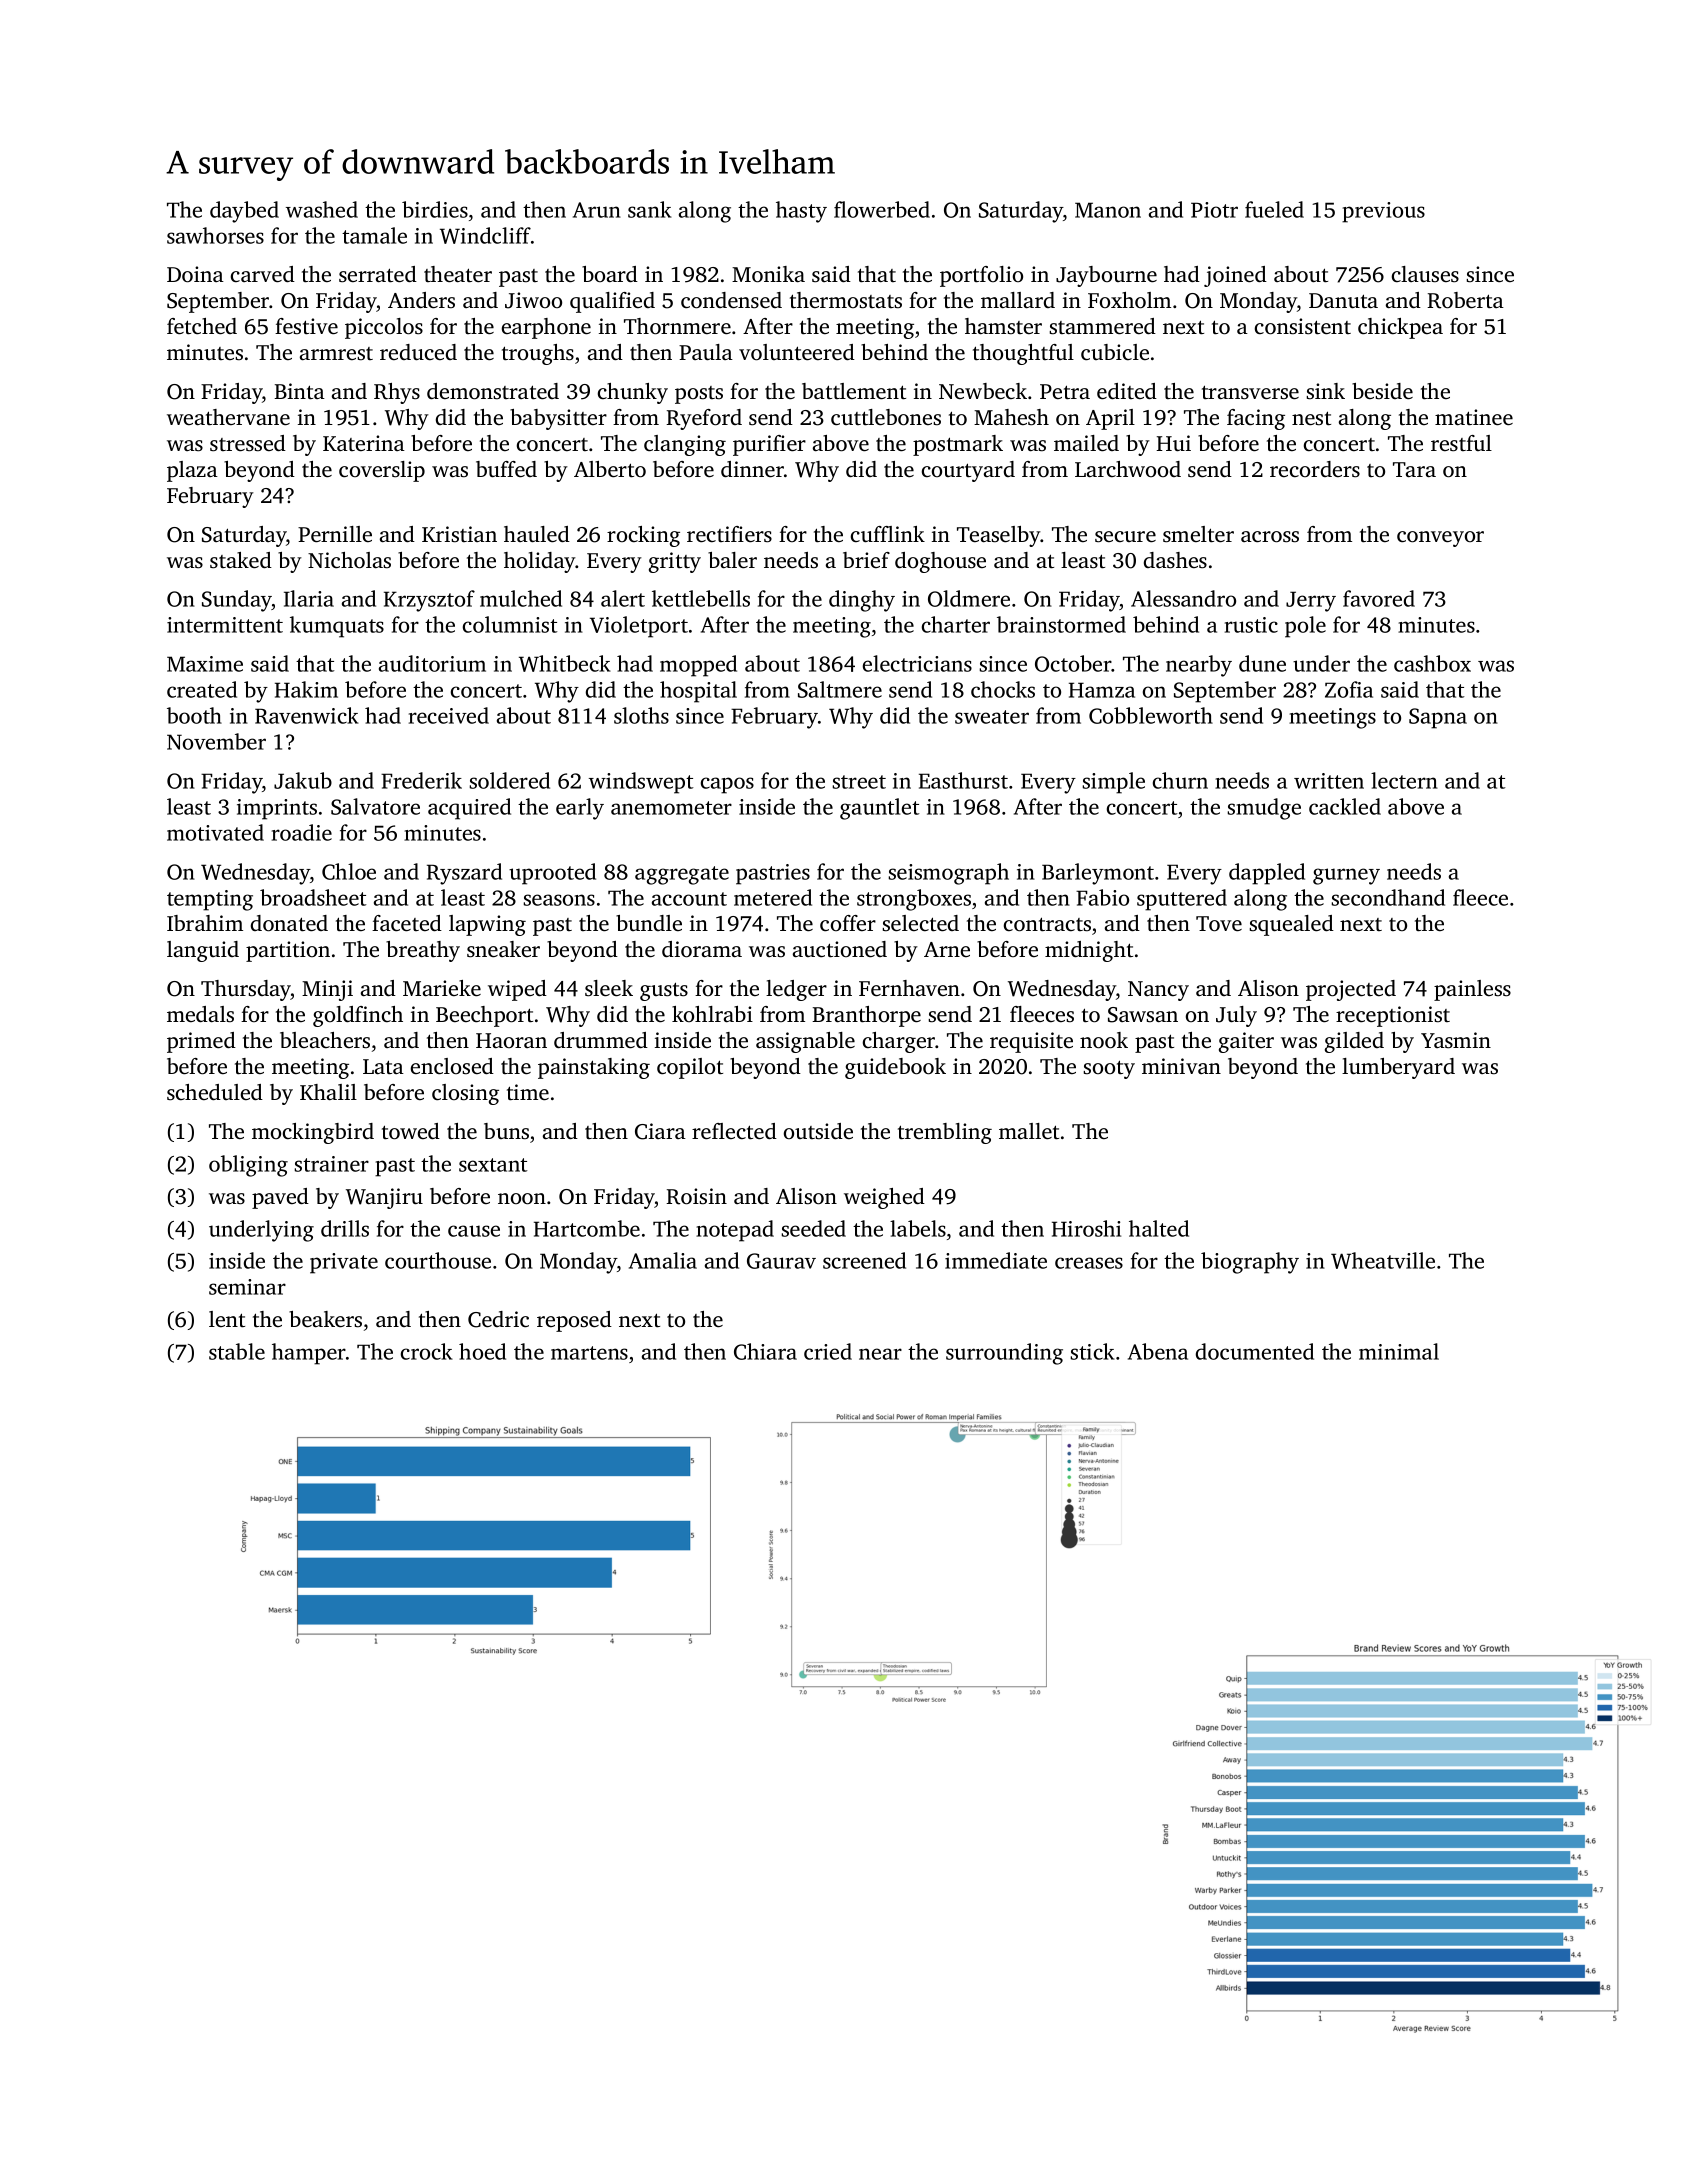  Describe the element at coordinates (302, 832) in the page. I see `roadie` at that location.
